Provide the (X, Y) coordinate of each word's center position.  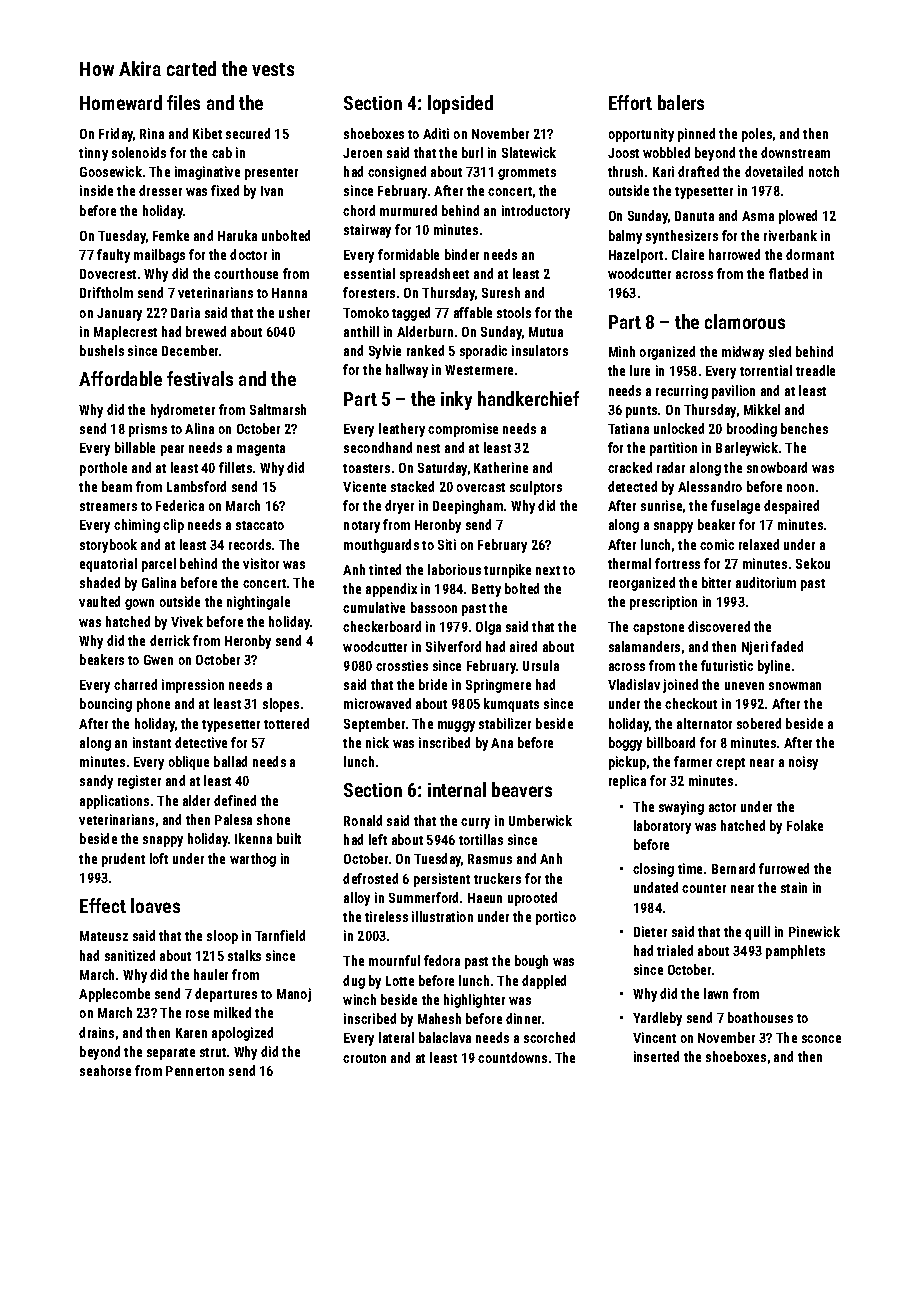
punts (641, 412)
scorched (549, 1037)
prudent (123, 860)
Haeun (485, 898)
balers (681, 102)
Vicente (364, 486)
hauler (211, 974)
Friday (116, 135)
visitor (261, 563)
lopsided (460, 104)
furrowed (784, 868)
